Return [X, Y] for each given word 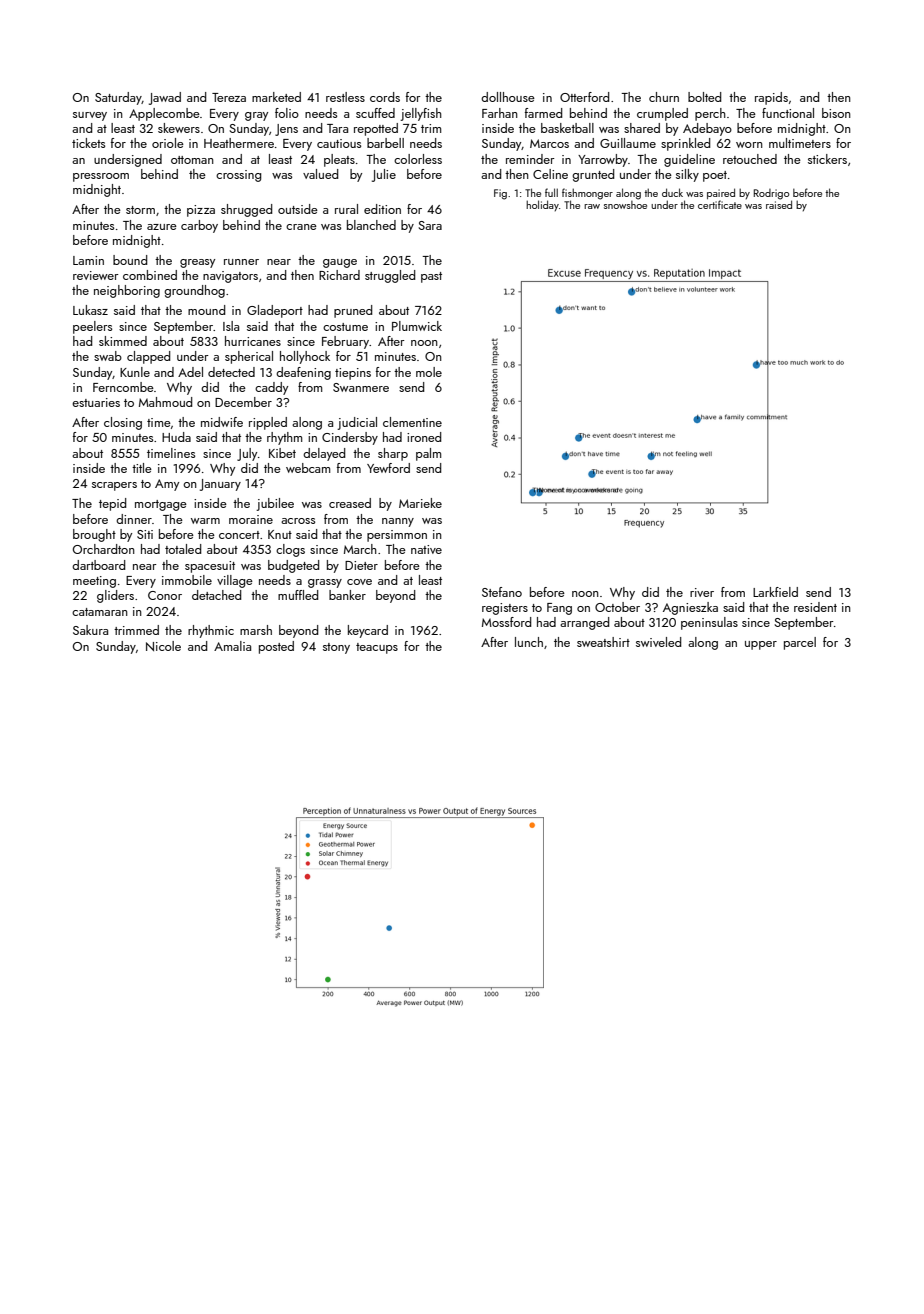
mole [429, 372]
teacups [377, 648]
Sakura [90, 630]
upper [761, 645]
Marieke [420, 503]
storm [140, 210]
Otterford [585, 97]
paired [721, 193]
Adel [190, 372]
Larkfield [775, 592]
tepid [113, 504]
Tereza [229, 97]
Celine [550, 174]
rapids [771, 98]
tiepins [353, 374]
